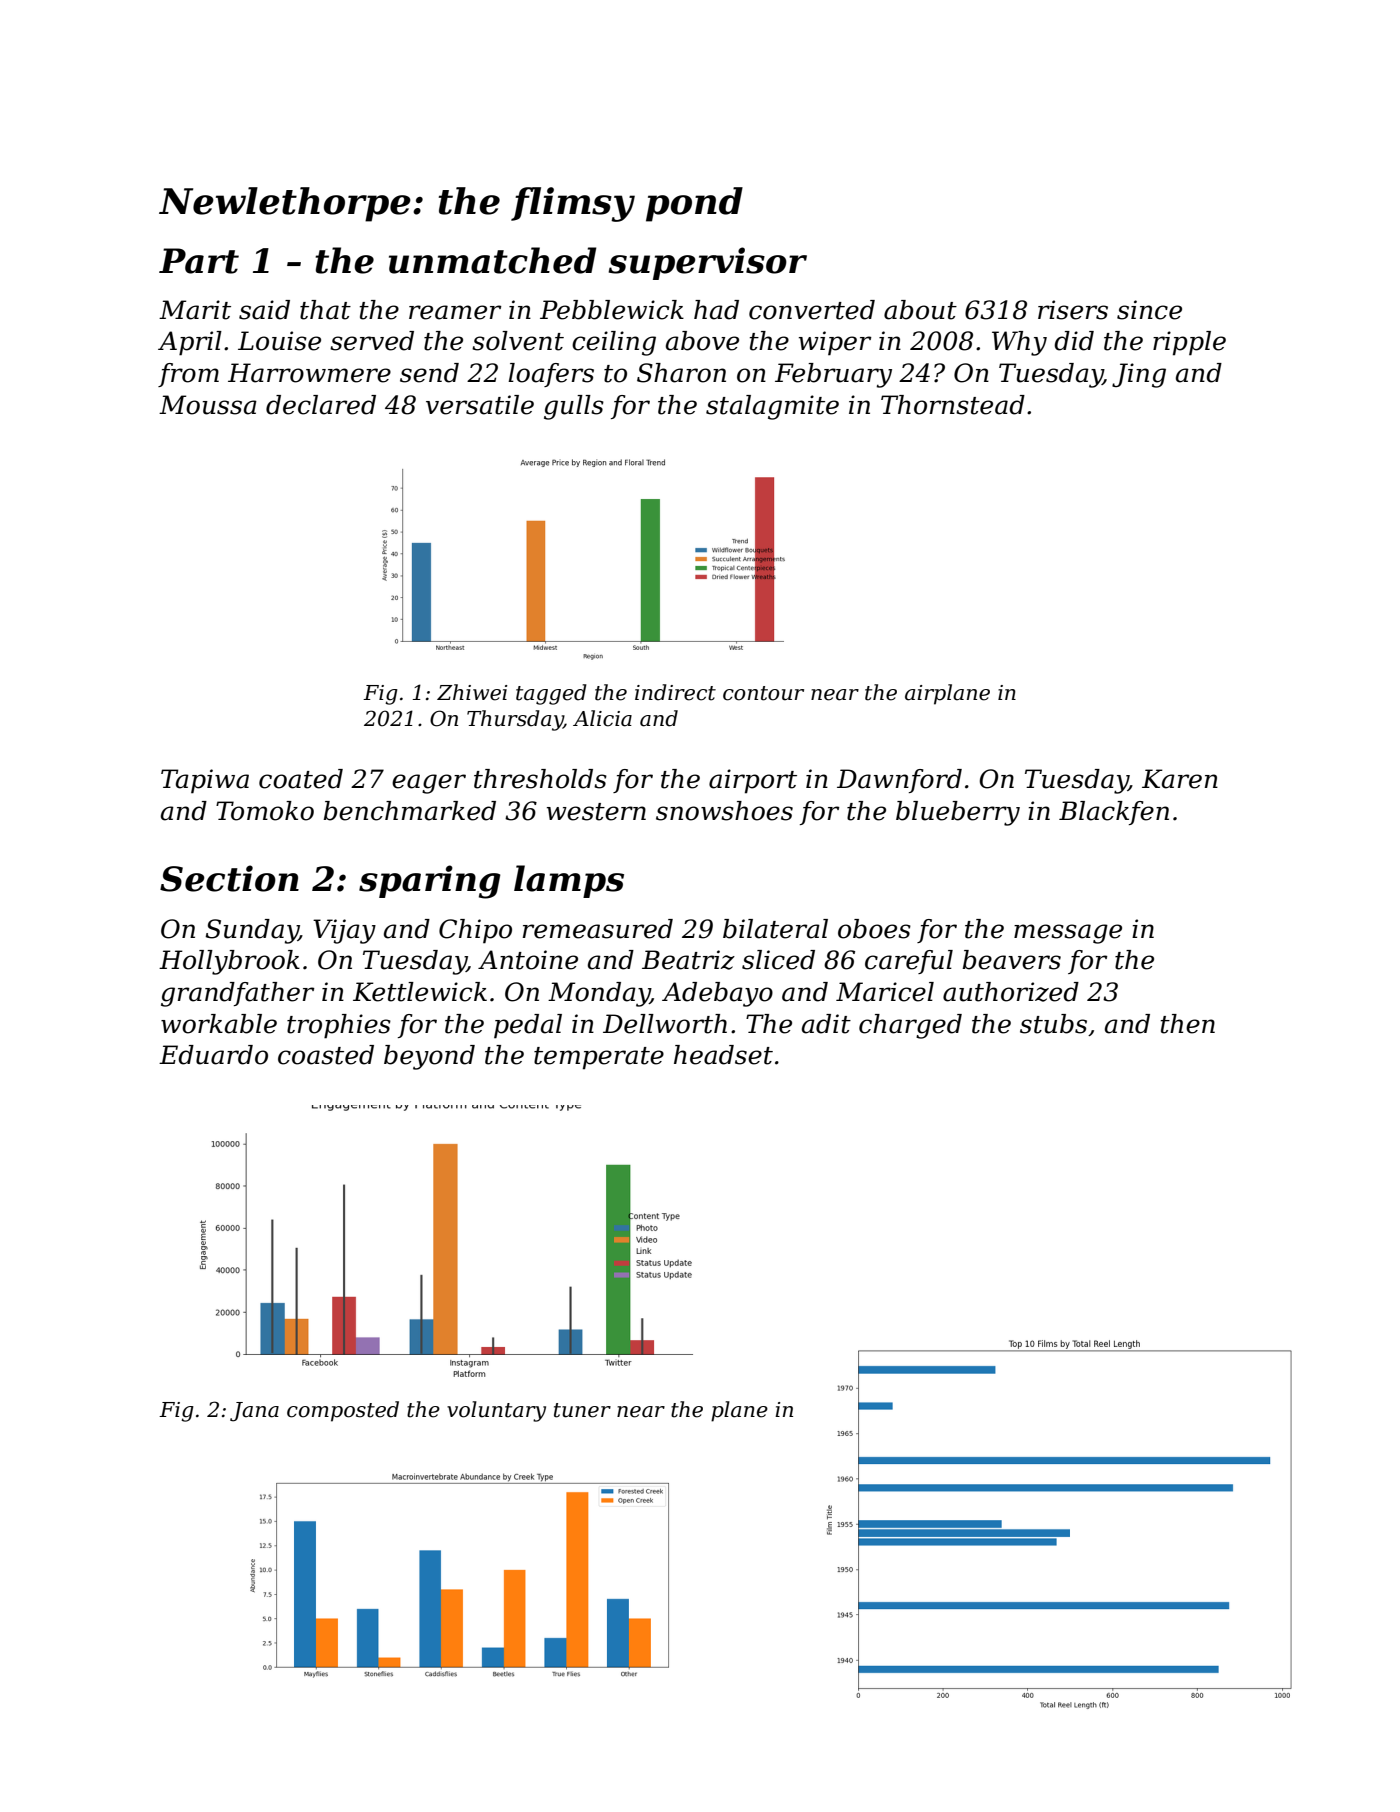  I want to click on Jana, so click(254, 1412).
